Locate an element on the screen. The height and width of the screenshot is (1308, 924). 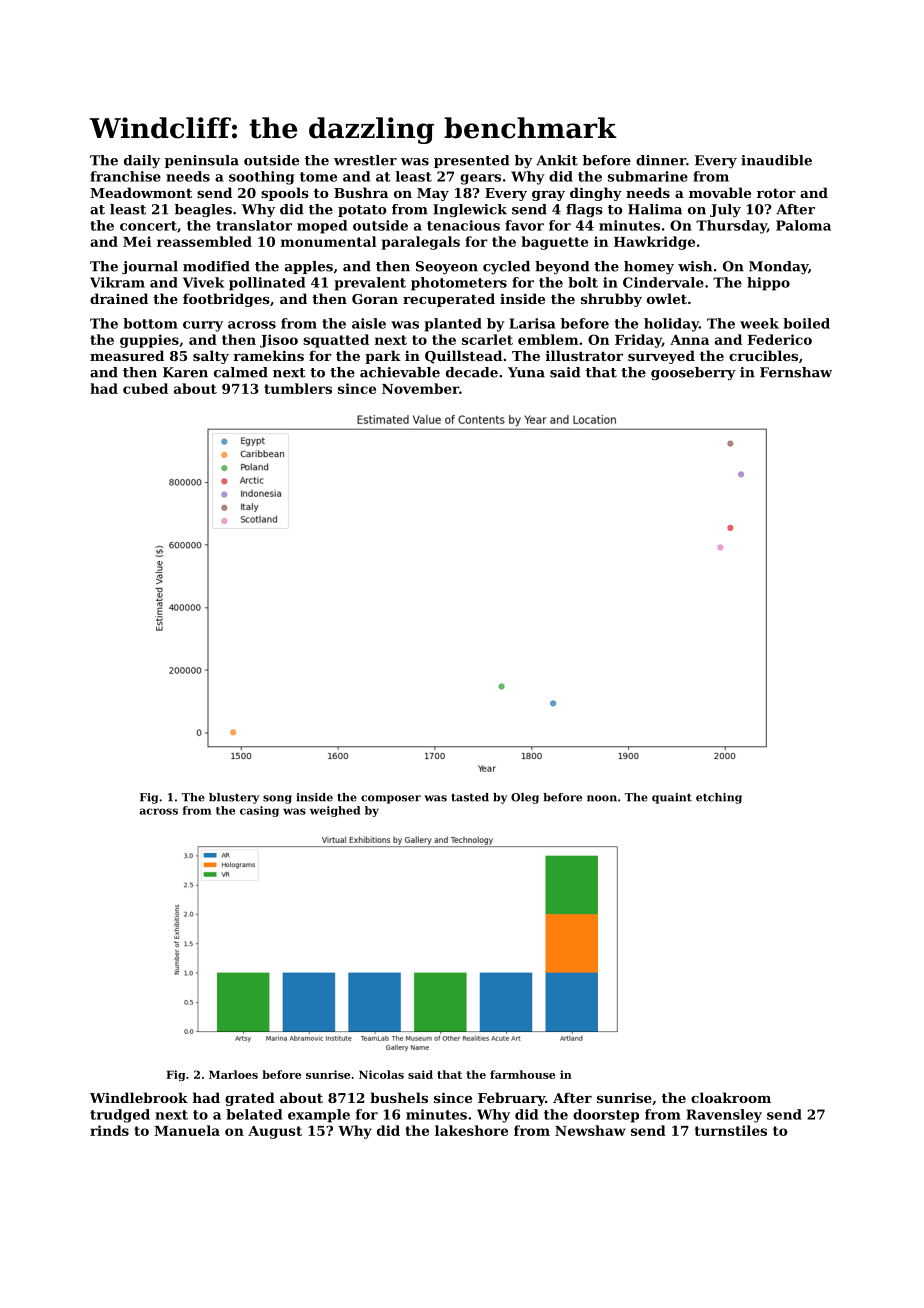
Ankit is located at coordinates (557, 160).
